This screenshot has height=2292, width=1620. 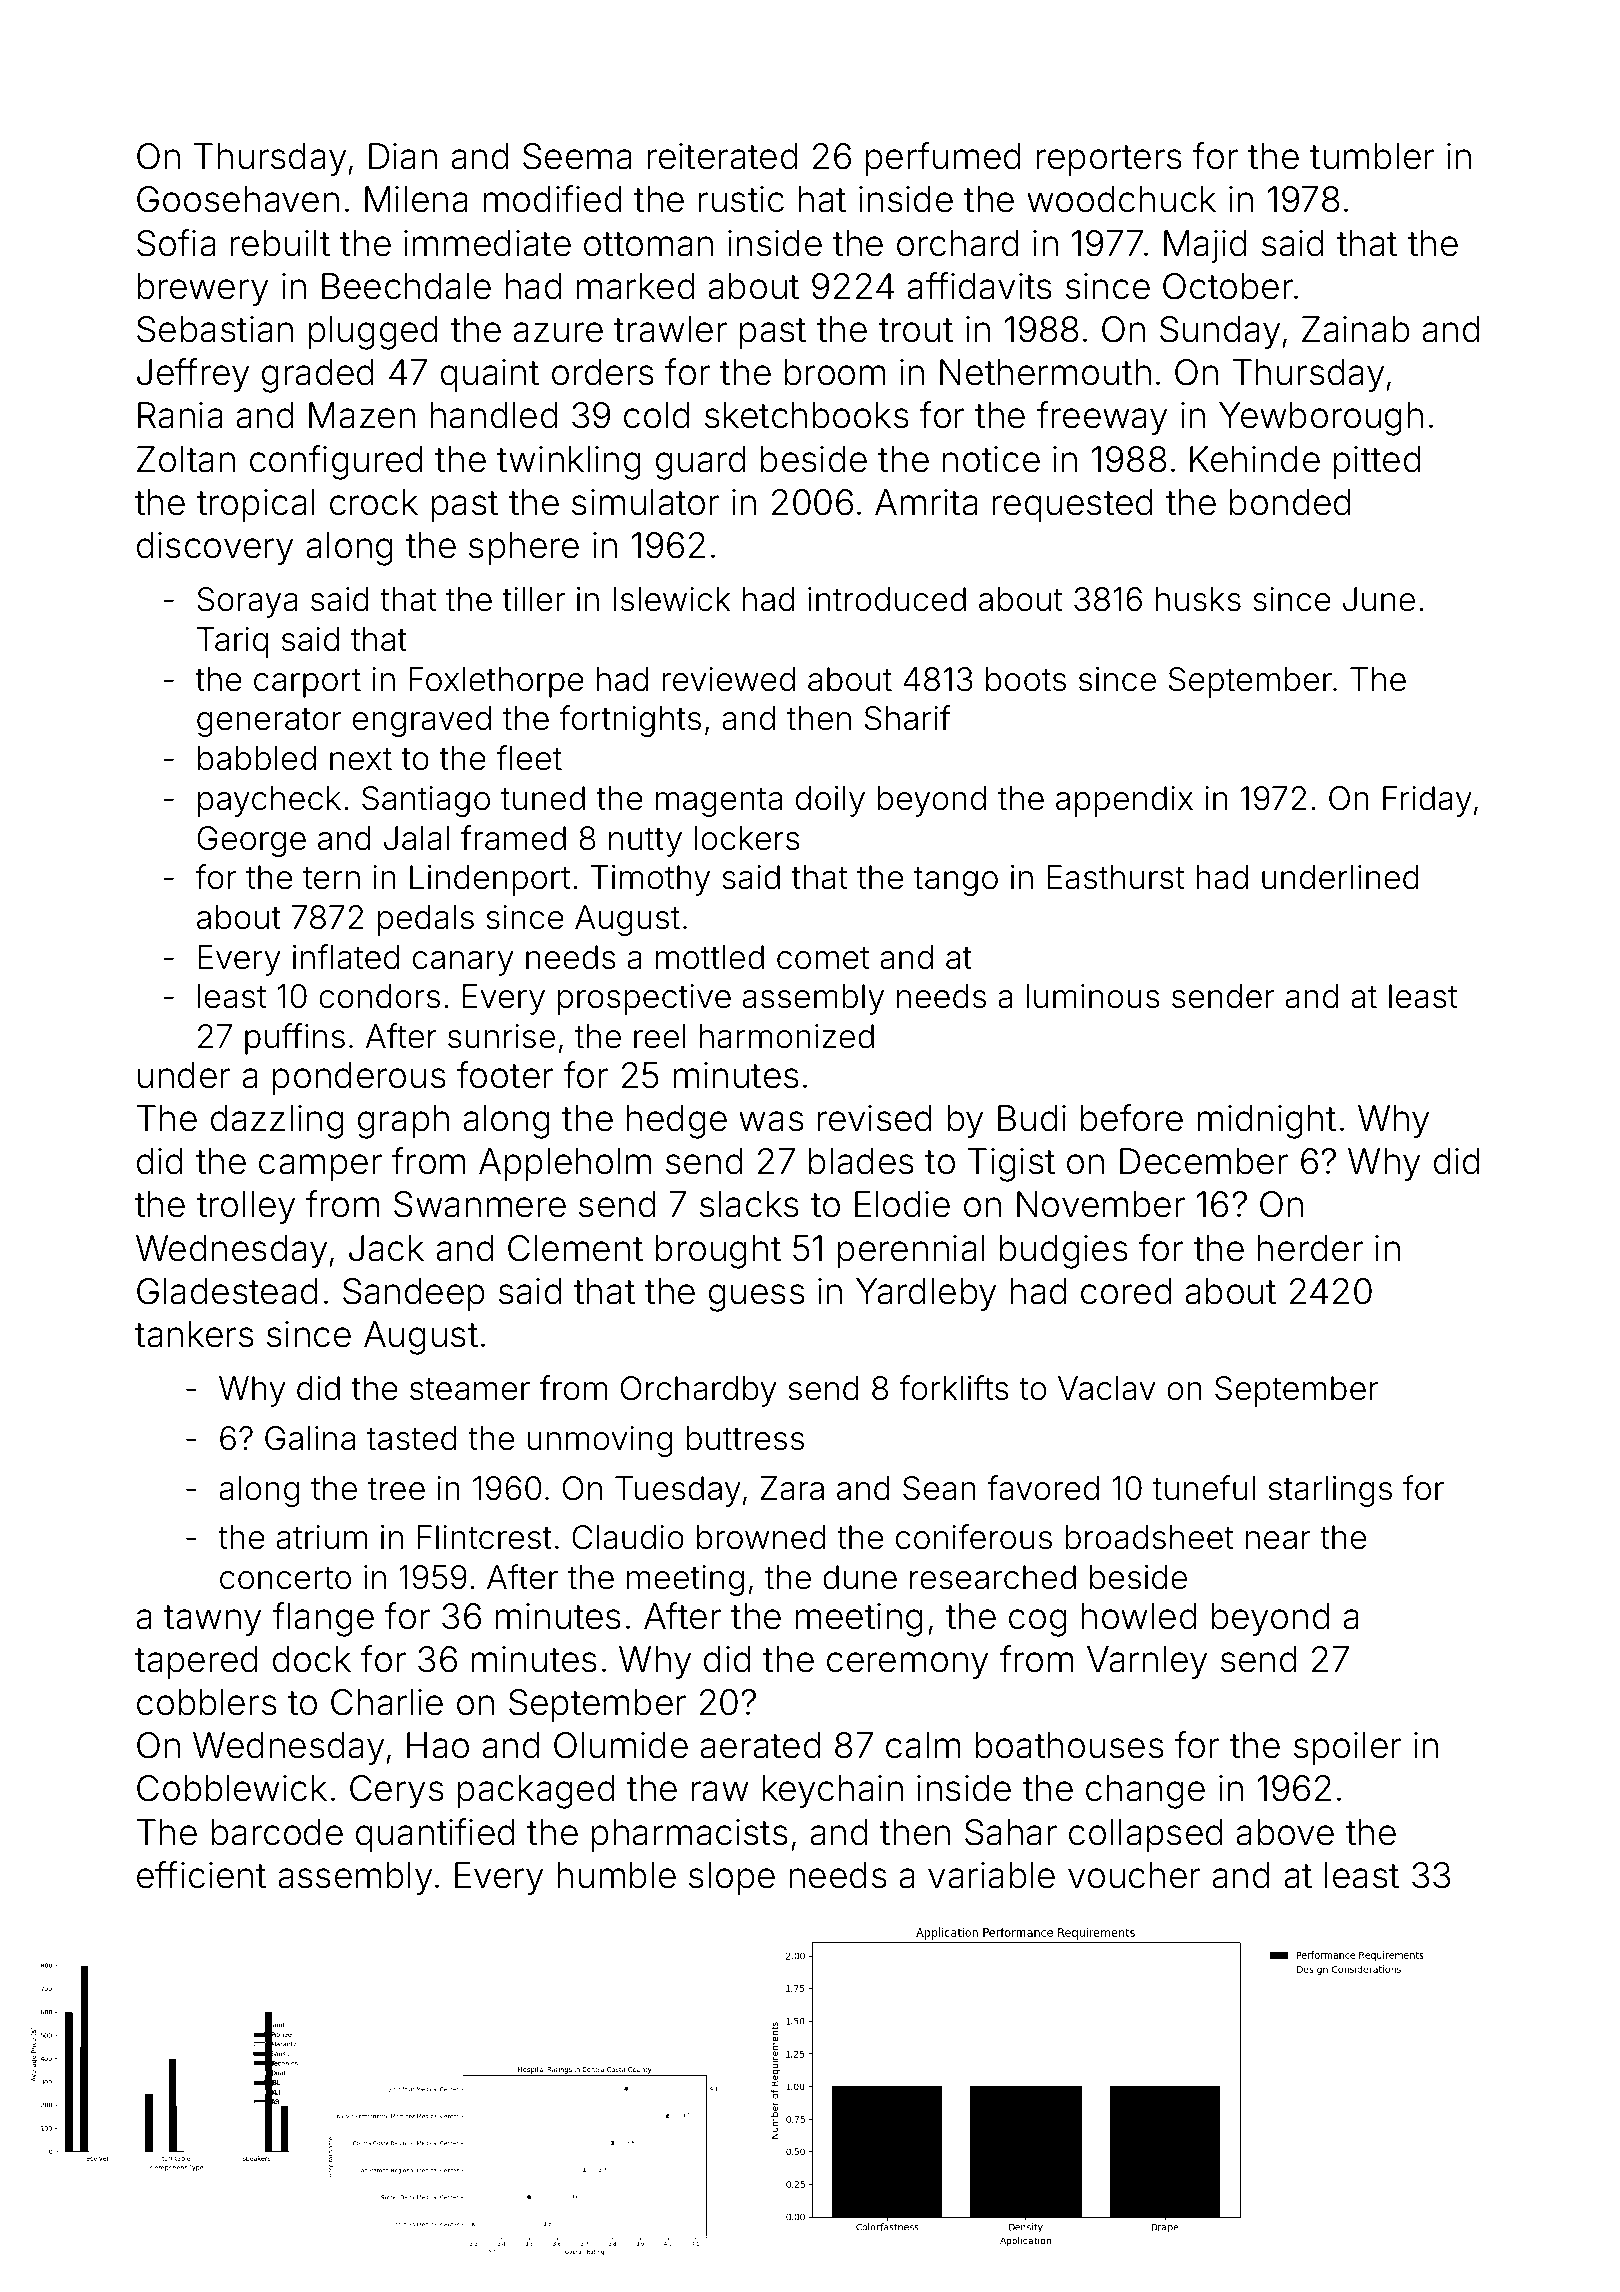 What do you see at coordinates (251, 841) in the screenshot?
I see `George` at bounding box center [251, 841].
